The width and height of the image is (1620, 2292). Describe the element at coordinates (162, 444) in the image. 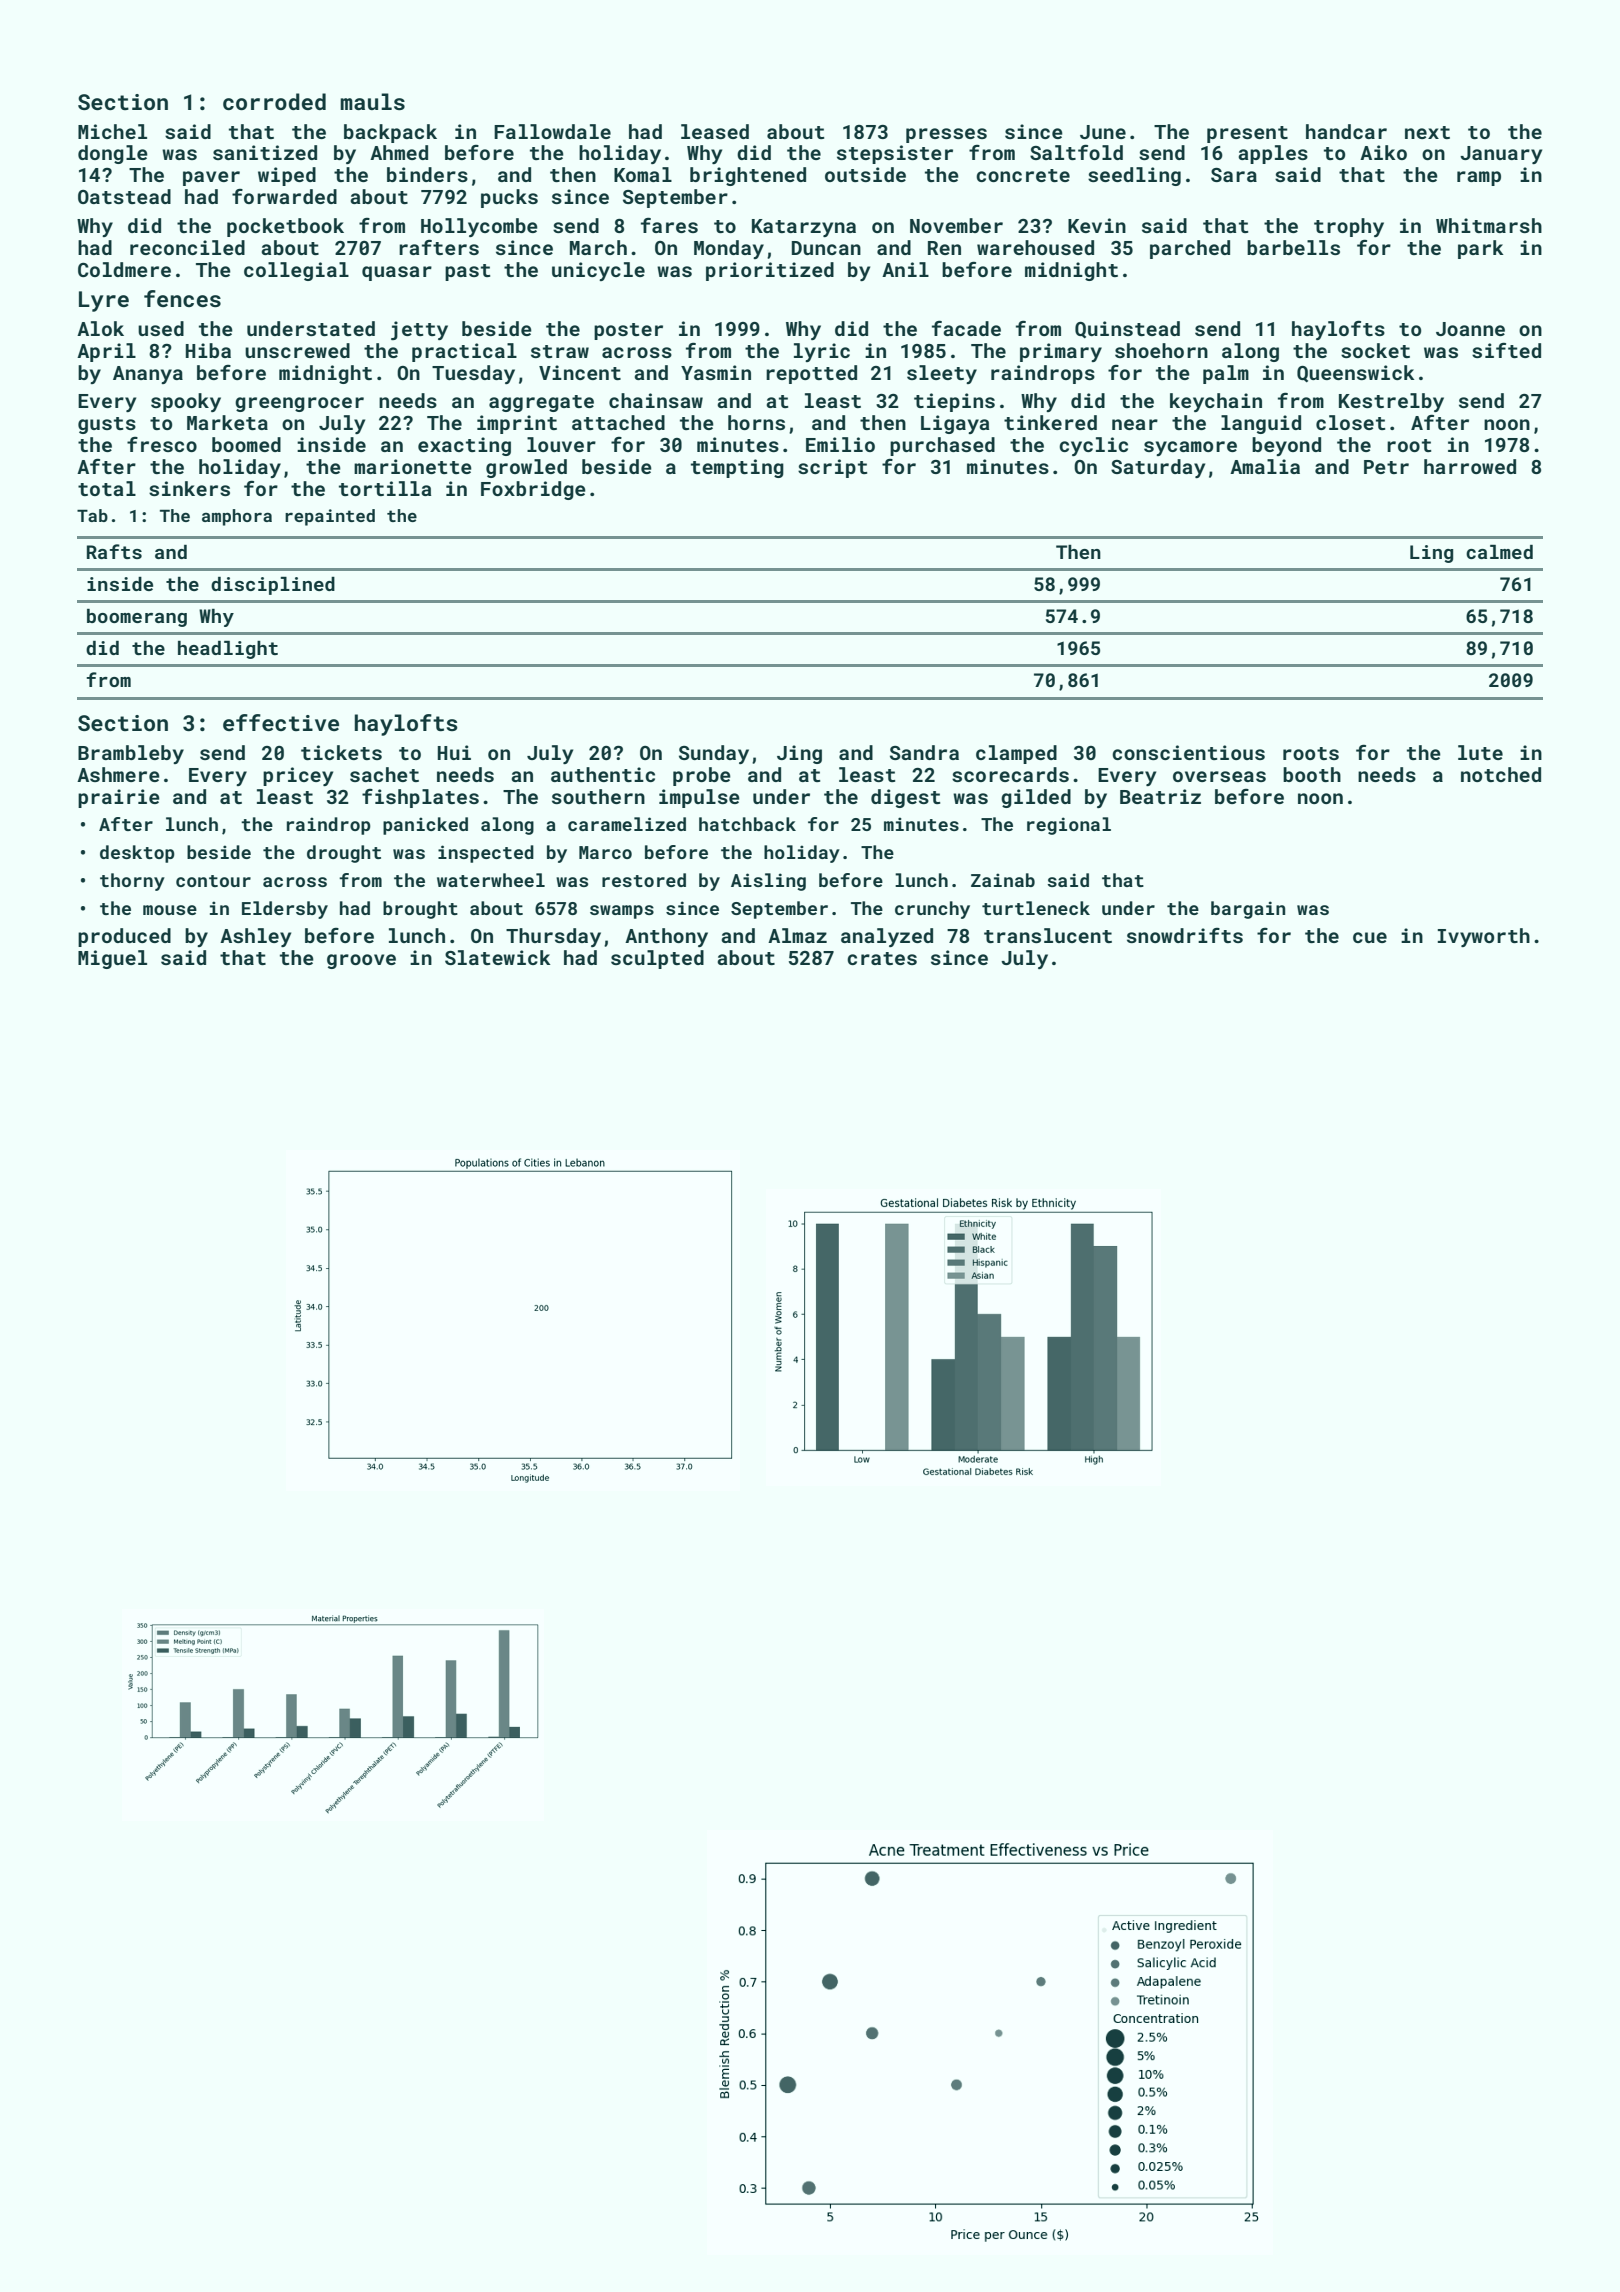

I see `fresco` at that location.
